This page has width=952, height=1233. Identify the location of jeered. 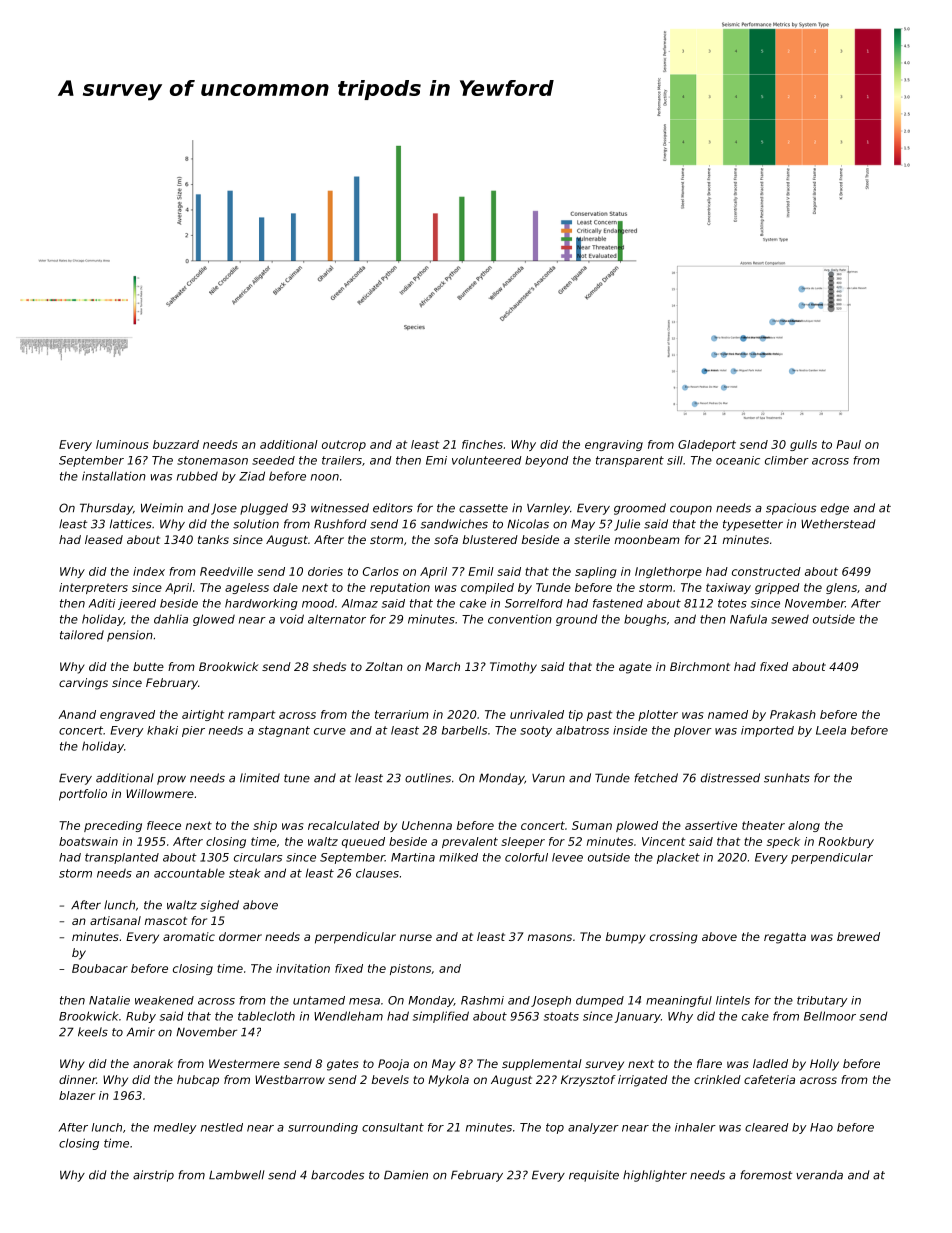
(137, 604).
